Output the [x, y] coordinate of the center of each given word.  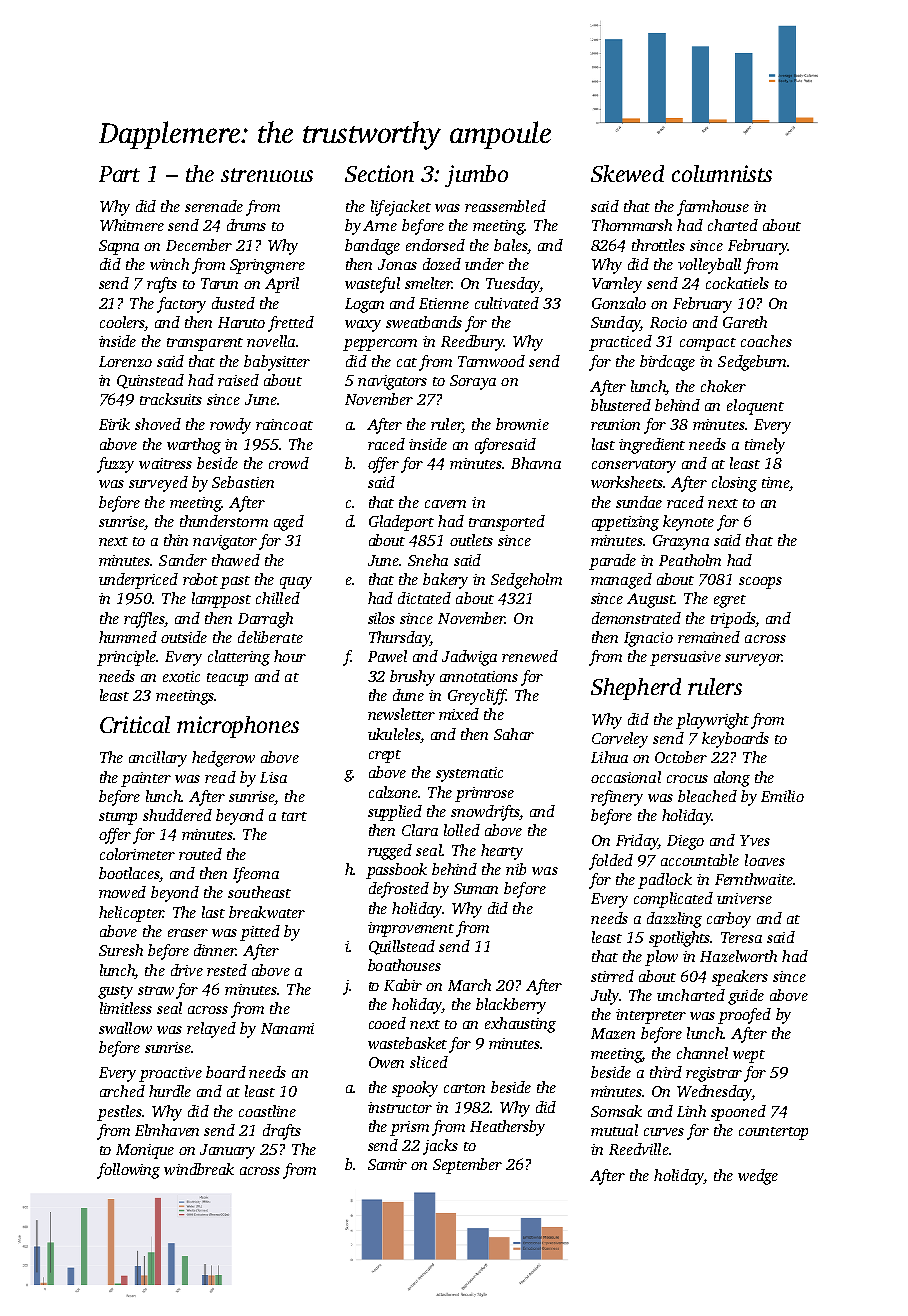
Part [119, 174]
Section [379, 173]
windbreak [199, 1169]
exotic [181, 676]
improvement [411, 929]
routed [200, 854]
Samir [387, 1164]
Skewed [627, 173]
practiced [620, 343]
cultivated [507, 303]
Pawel [387, 656]
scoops [760, 583]
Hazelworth [738, 956]
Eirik [114, 424]
